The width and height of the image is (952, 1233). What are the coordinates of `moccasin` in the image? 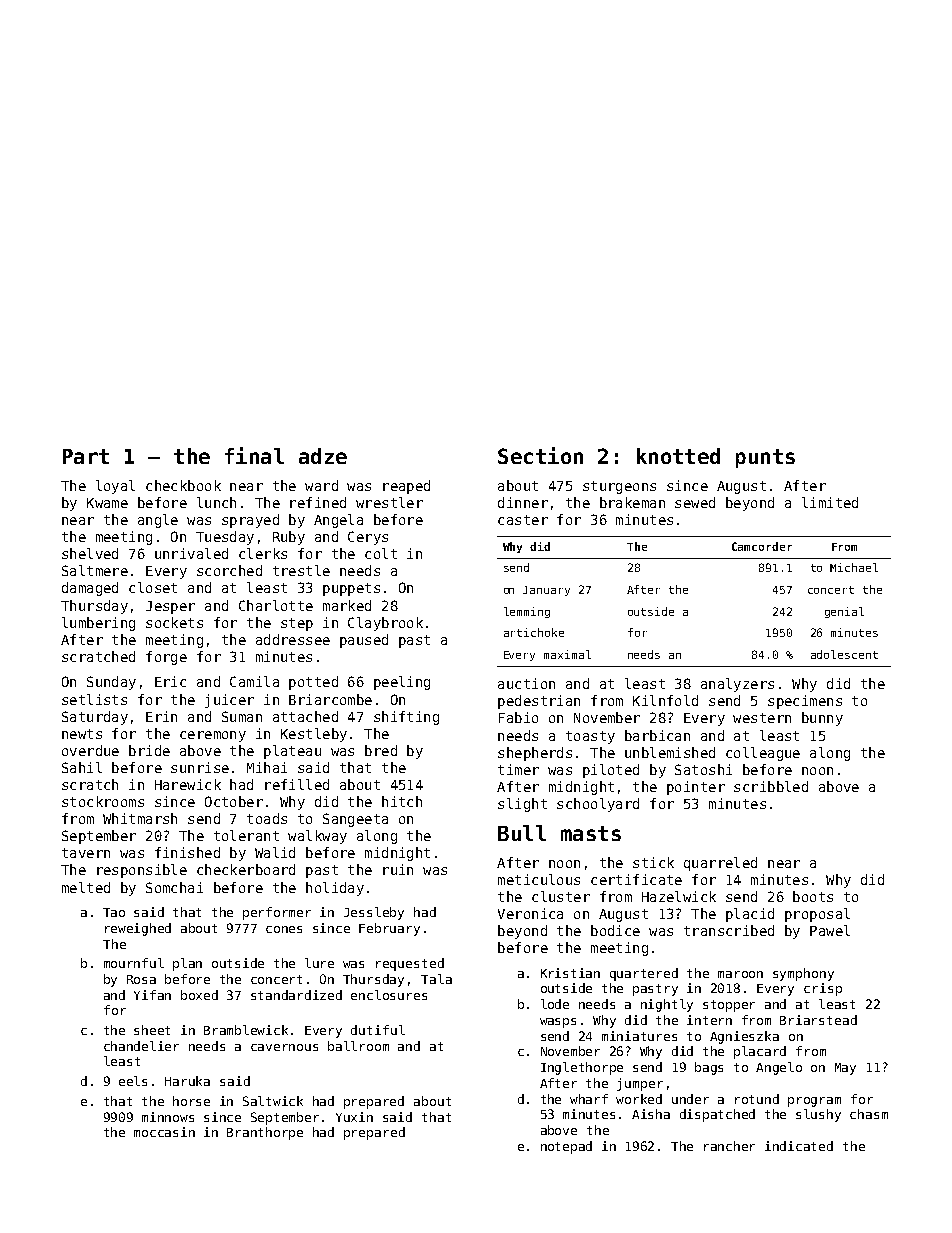 It's located at (164, 1132).
